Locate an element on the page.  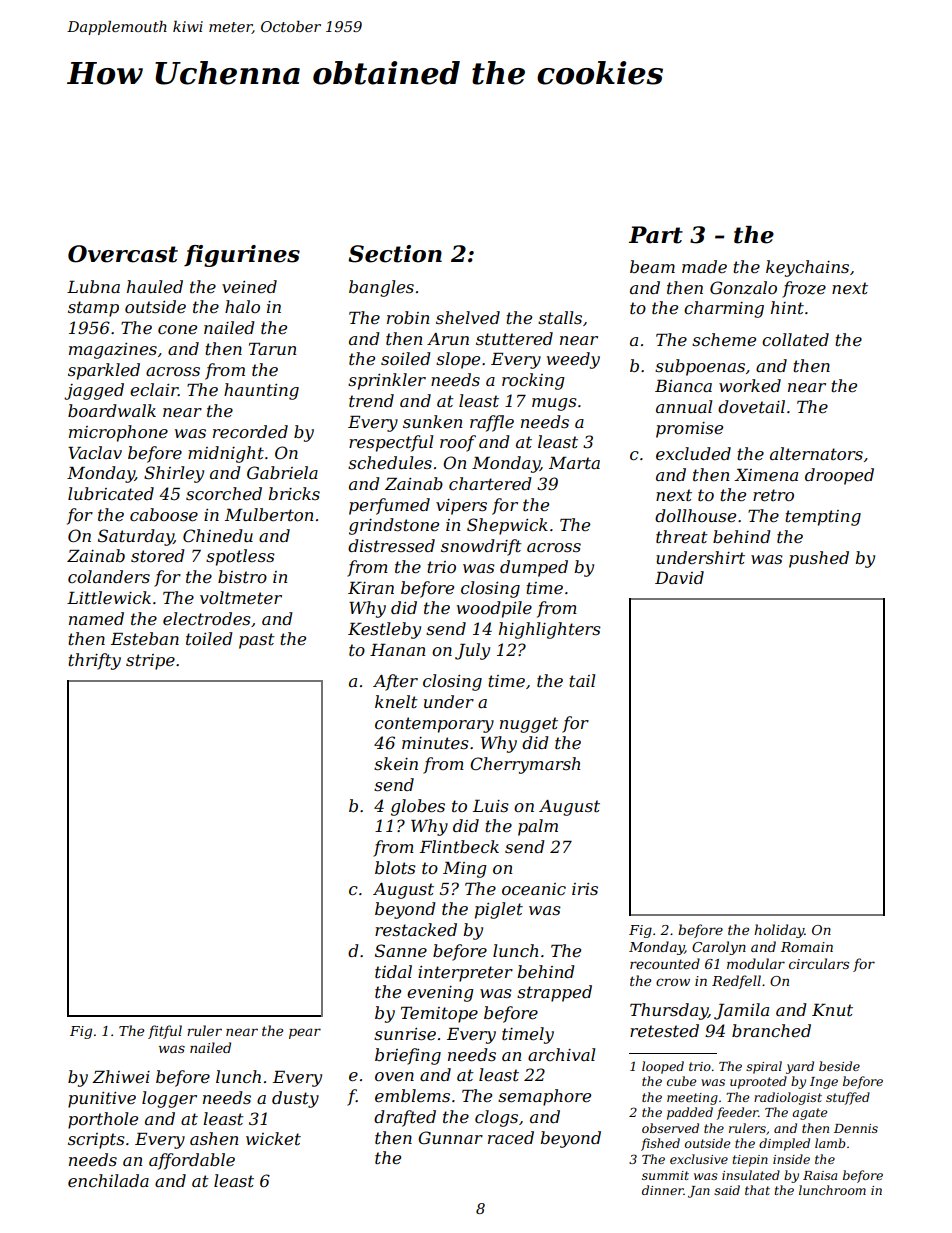
Cherrymarsh is located at coordinates (525, 765).
